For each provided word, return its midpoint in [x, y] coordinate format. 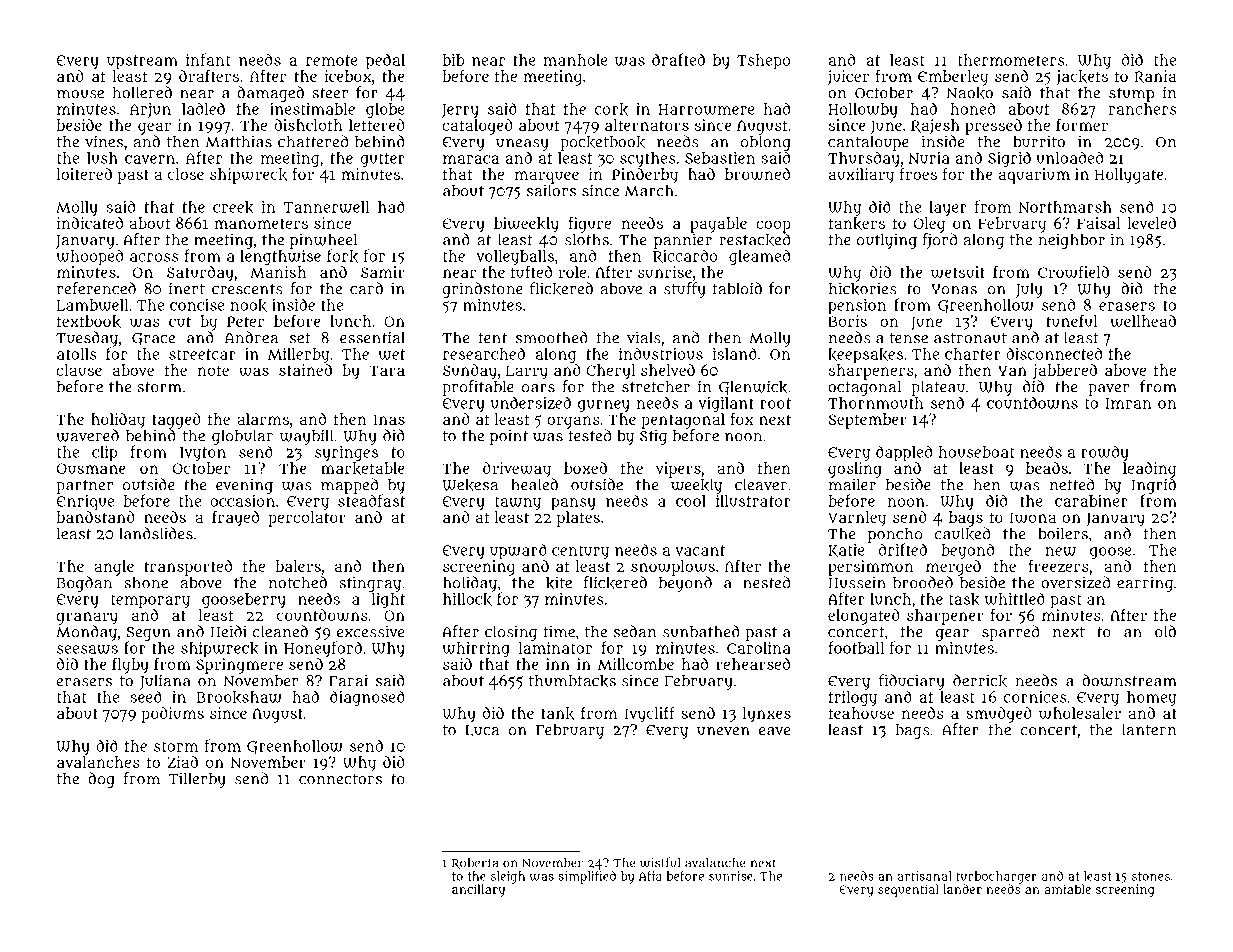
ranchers [1143, 109]
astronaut [970, 338]
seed [146, 696]
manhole [575, 60]
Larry [527, 372]
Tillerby [197, 780]
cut [180, 321]
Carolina [759, 648]
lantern [1149, 729]
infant [208, 59]
